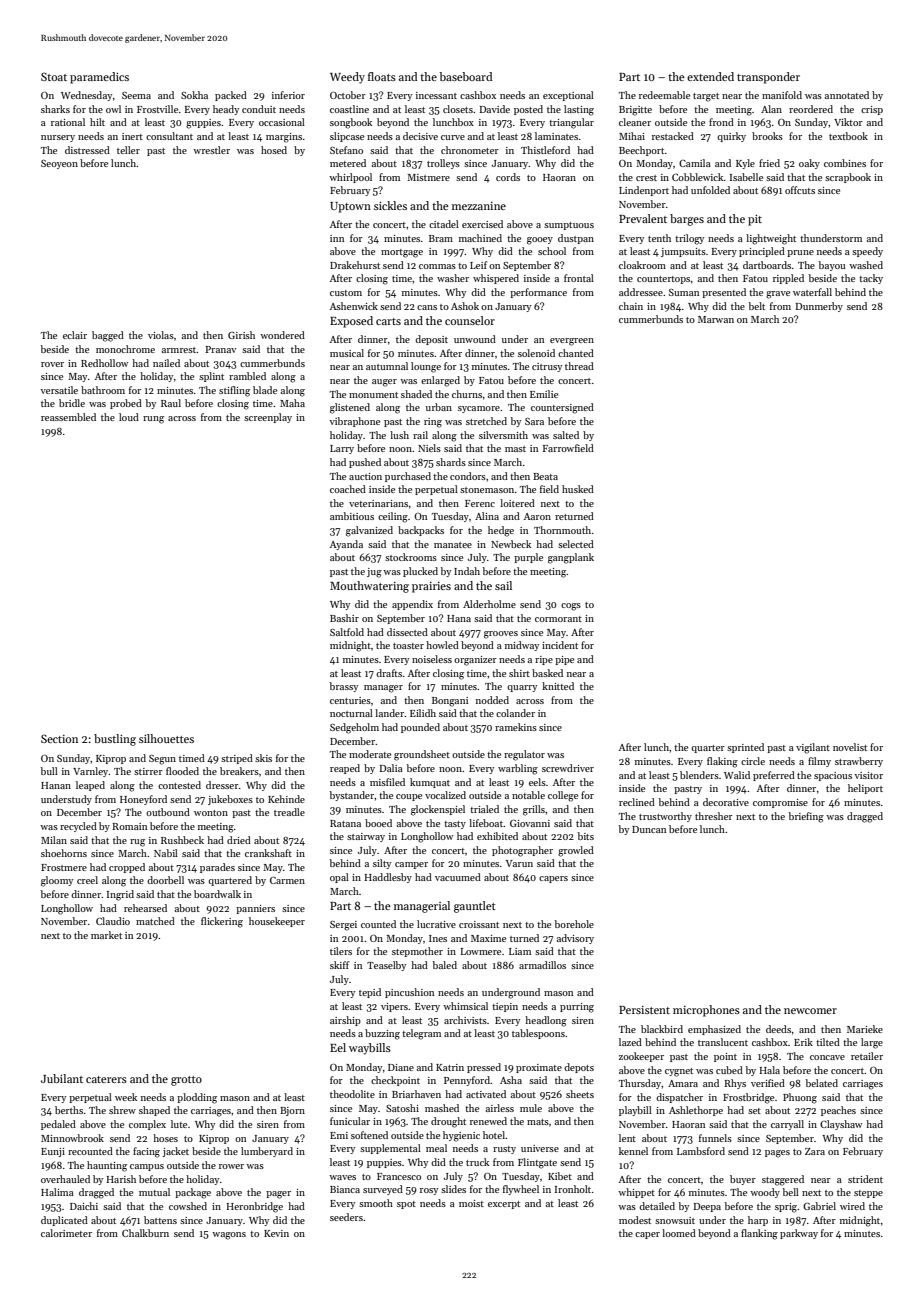 Image resolution: width=924 pixels, height=1308 pixels. I want to click on Bram, so click(441, 238).
